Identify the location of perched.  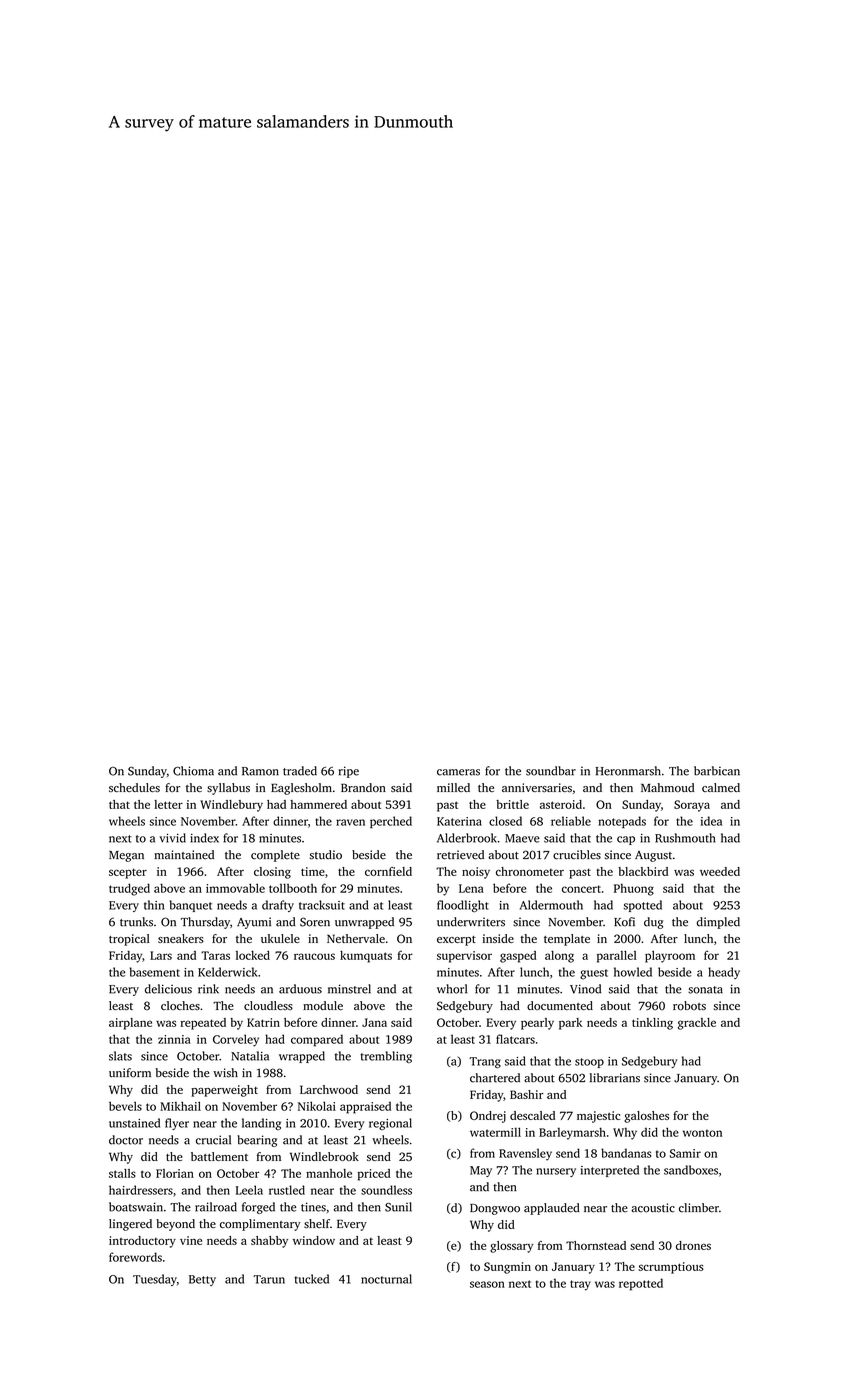
(391, 822).
